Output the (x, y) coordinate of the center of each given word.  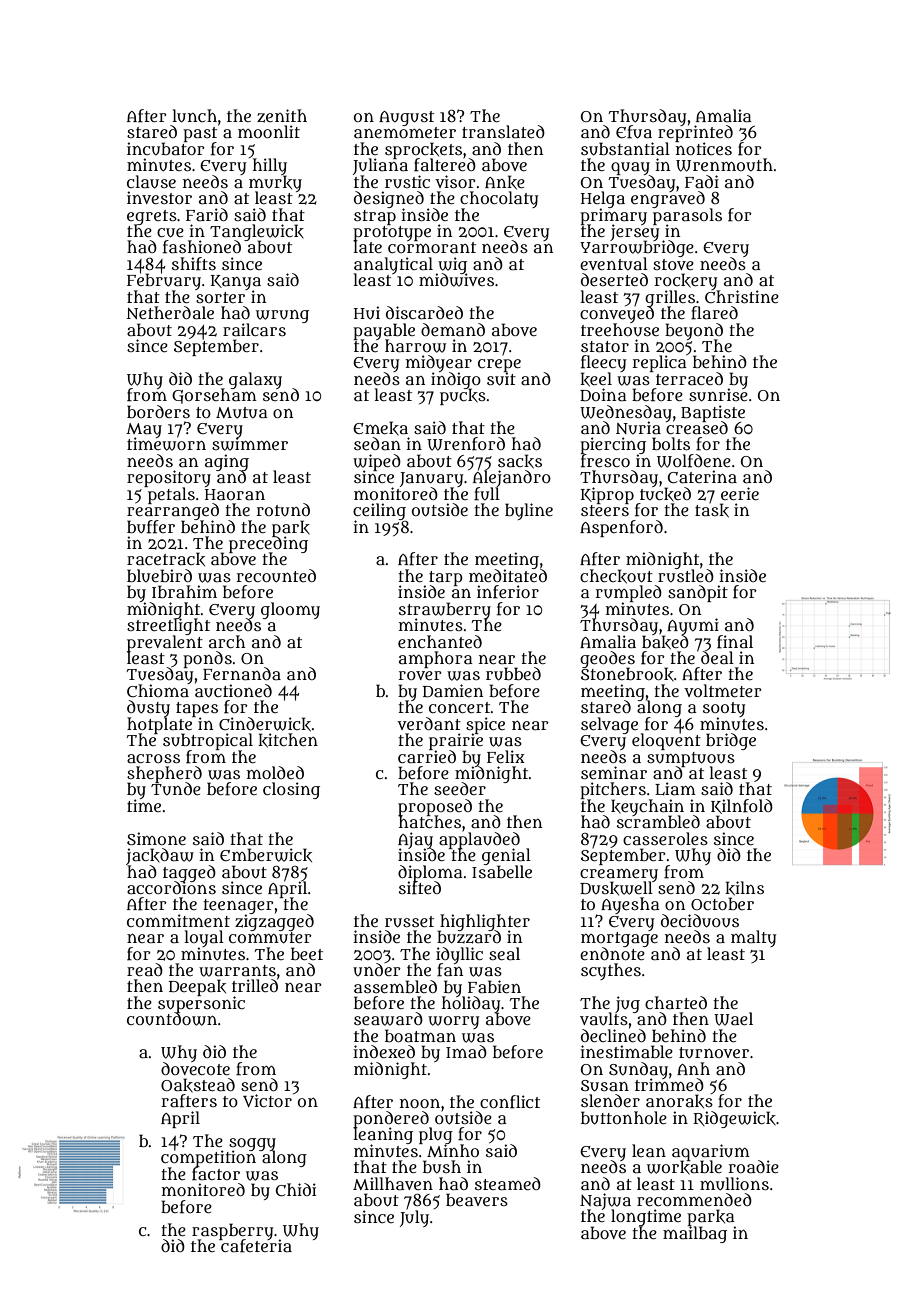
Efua (634, 132)
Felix (506, 756)
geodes (607, 659)
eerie (740, 493)
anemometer (405, 132)
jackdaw (160, 856)
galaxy (255, 380)
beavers (477, 1199)
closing (291, 790)
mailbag (695, 1234)
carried (427, 756)
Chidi (296, 1189)
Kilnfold (742, 806)
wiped (377, 462)
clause (151, 182)
